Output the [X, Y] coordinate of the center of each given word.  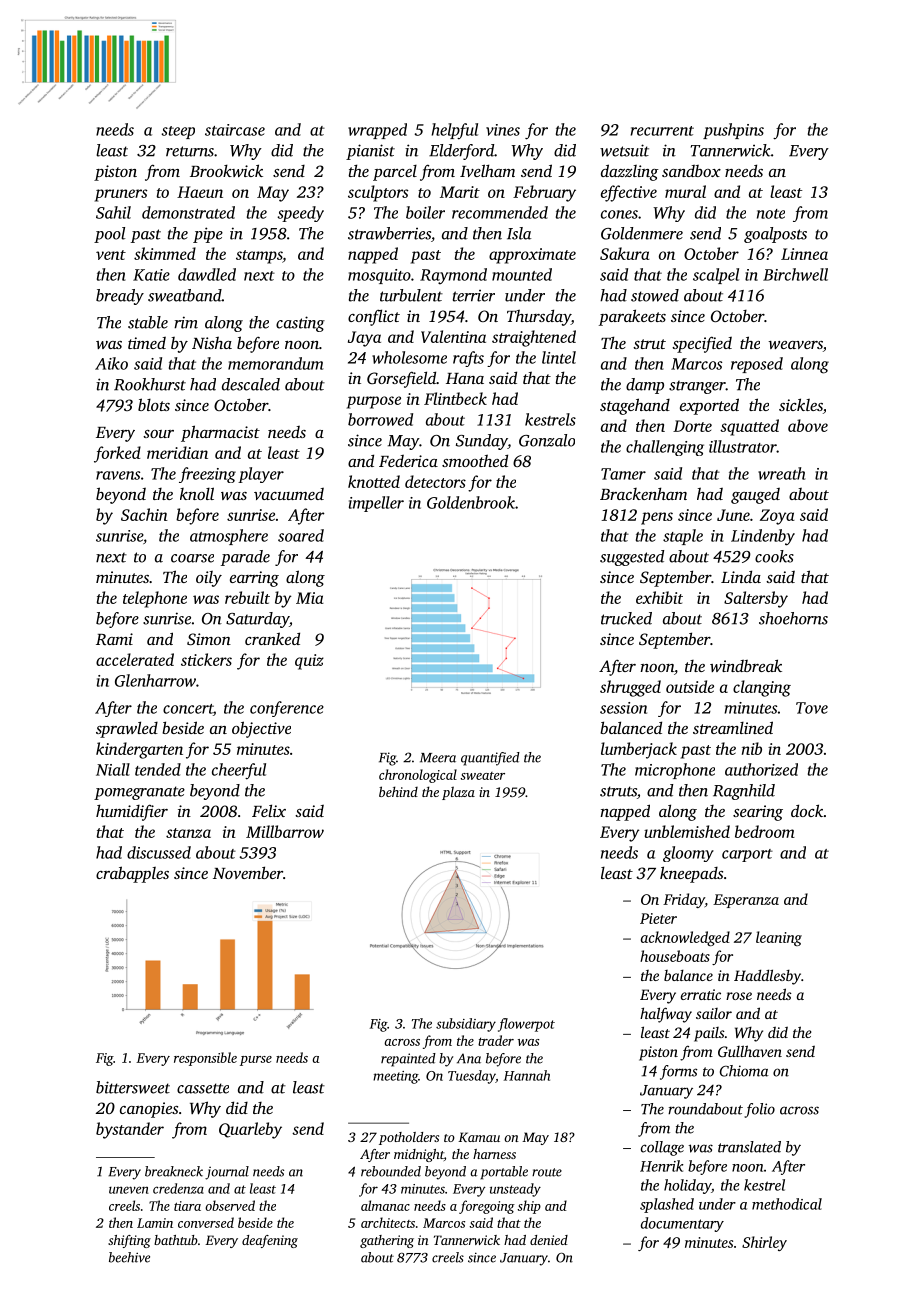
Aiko [111, 363]
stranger [697, 387]
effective [629, 193]
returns [190, 151]
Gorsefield [401, 379]
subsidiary [466, 1025]
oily [209, 579]
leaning [779, 938]
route [547, 1172]
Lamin [155, 1223]
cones [619, 214]
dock [807, 810]
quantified [490, 759]
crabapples [132, 874]
